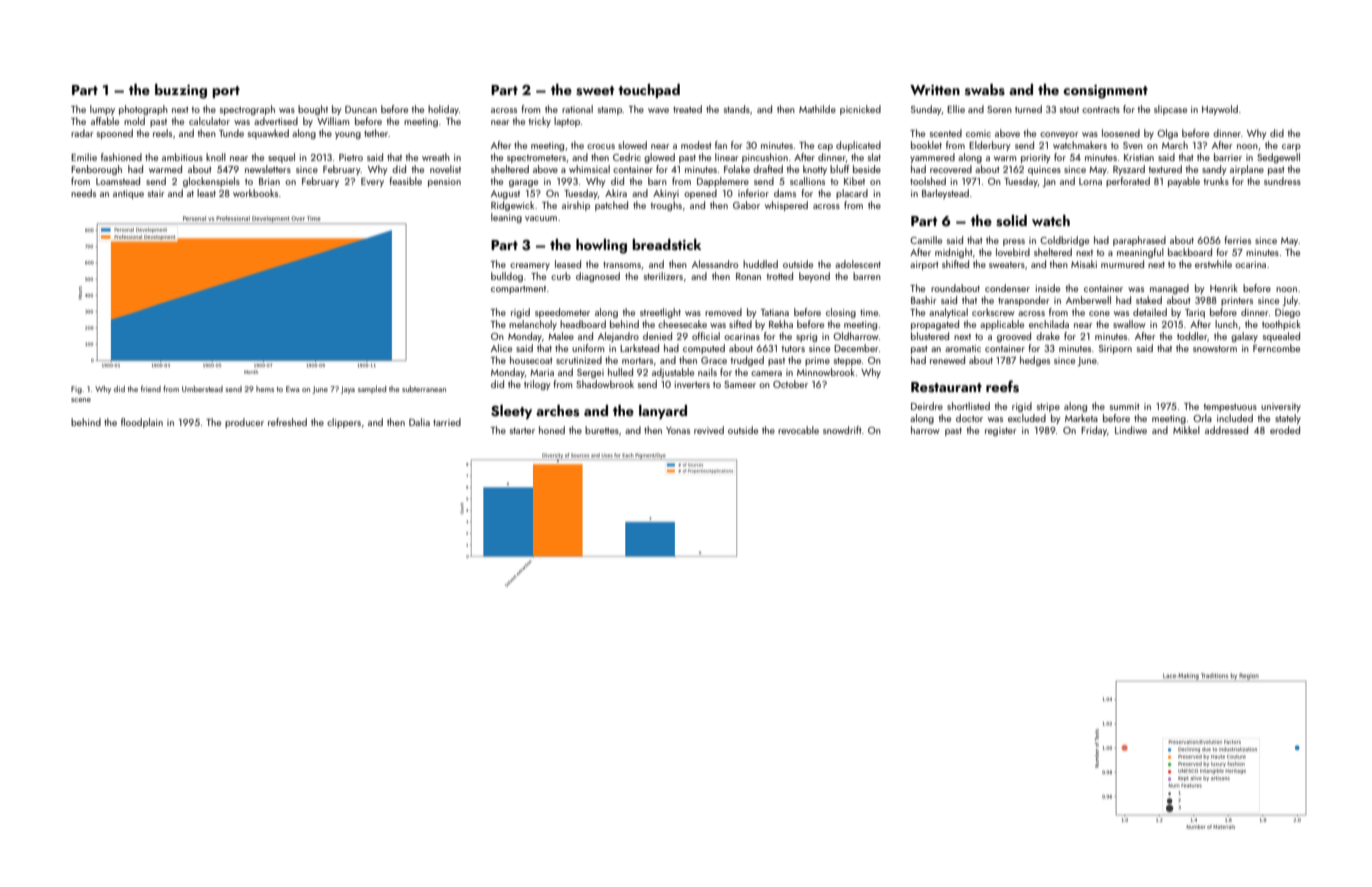 This screenshot has height=887, width=1372. Describe the element at coordinates (344, 423) in the screenshot. I see `clippers` at that location.
